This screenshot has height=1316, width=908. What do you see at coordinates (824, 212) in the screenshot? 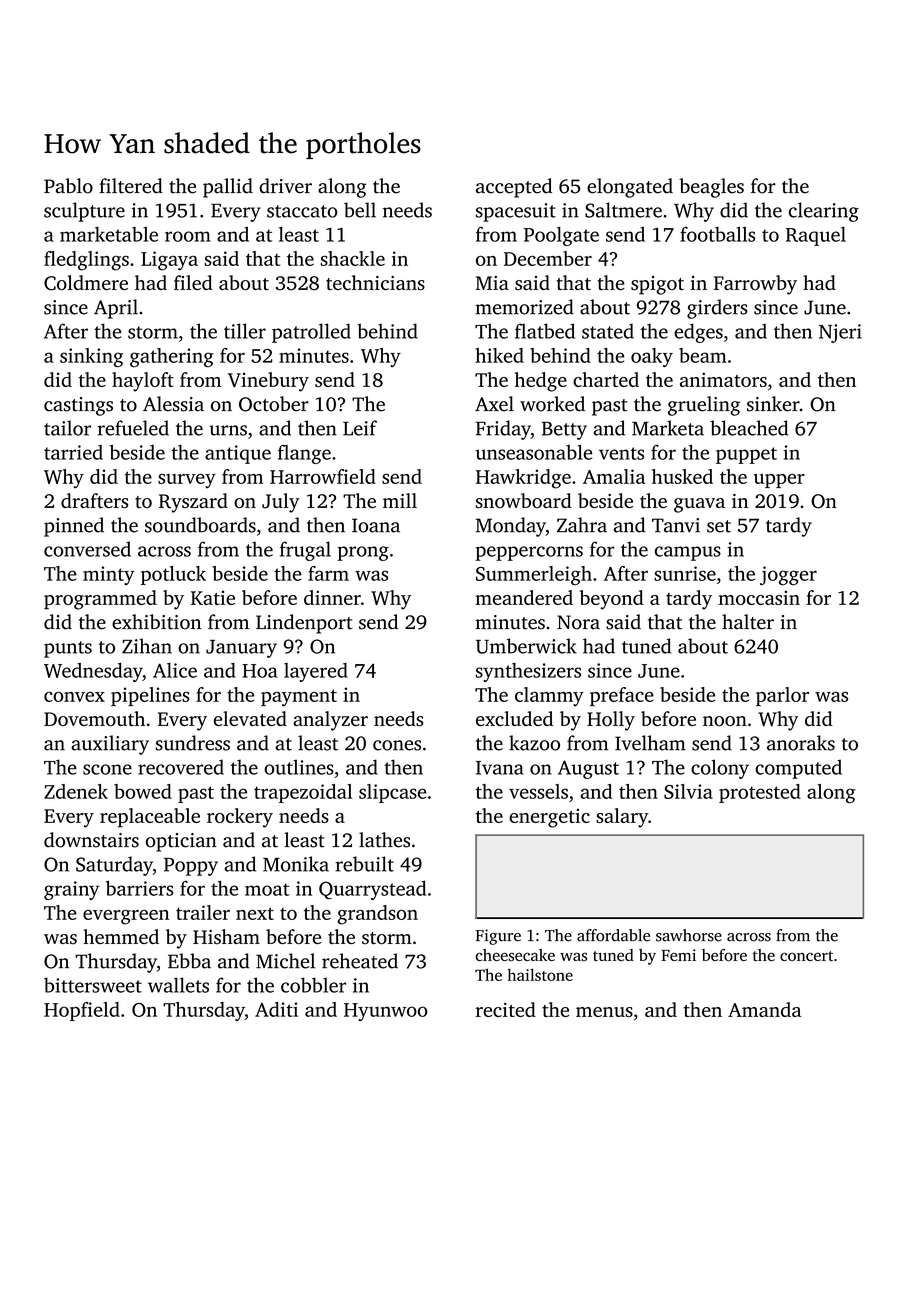
I see `clearing` at bounding box center [824, 212].
